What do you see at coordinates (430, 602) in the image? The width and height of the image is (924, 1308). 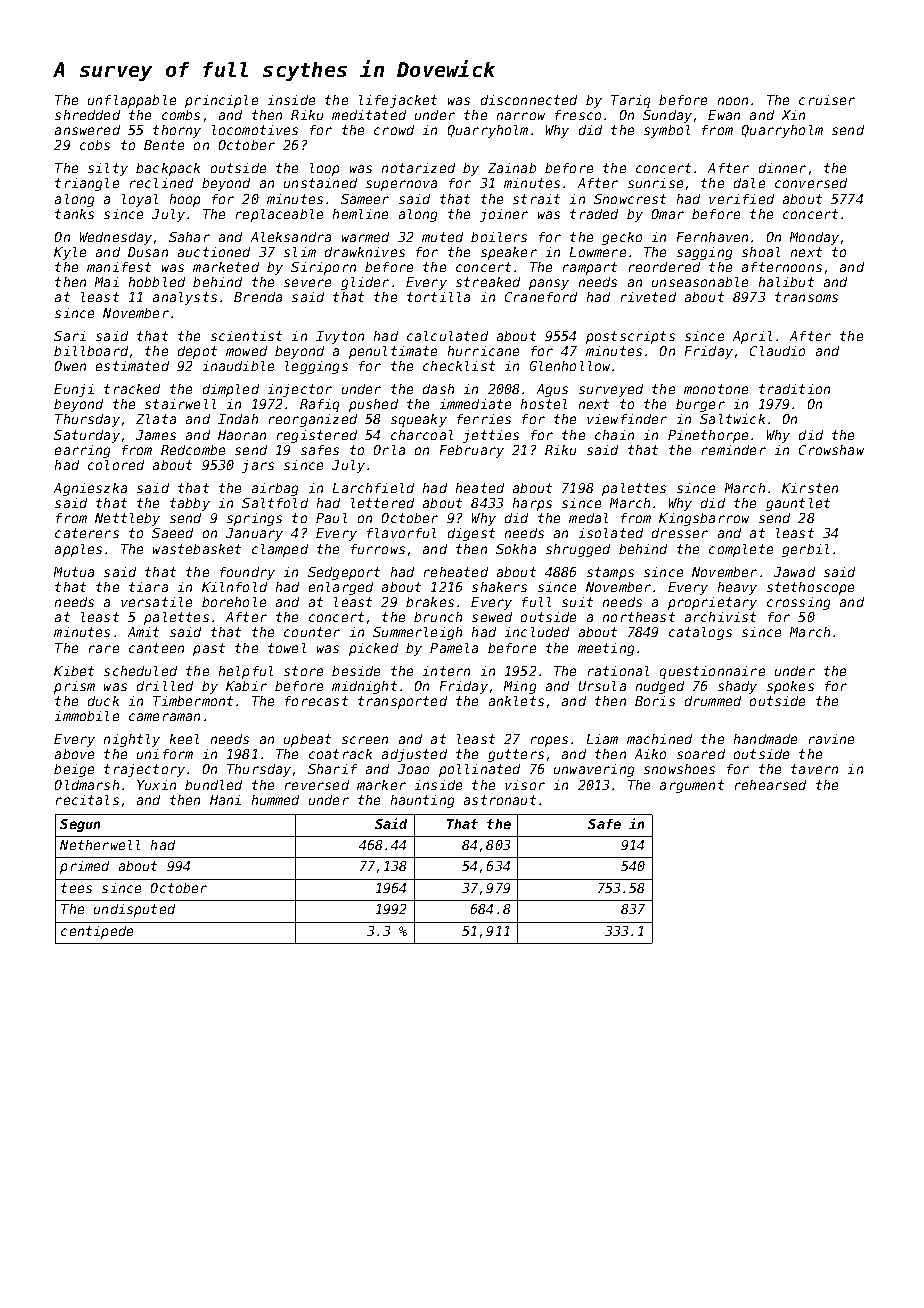 I see `brakes` at bounding box center [430, 602].
